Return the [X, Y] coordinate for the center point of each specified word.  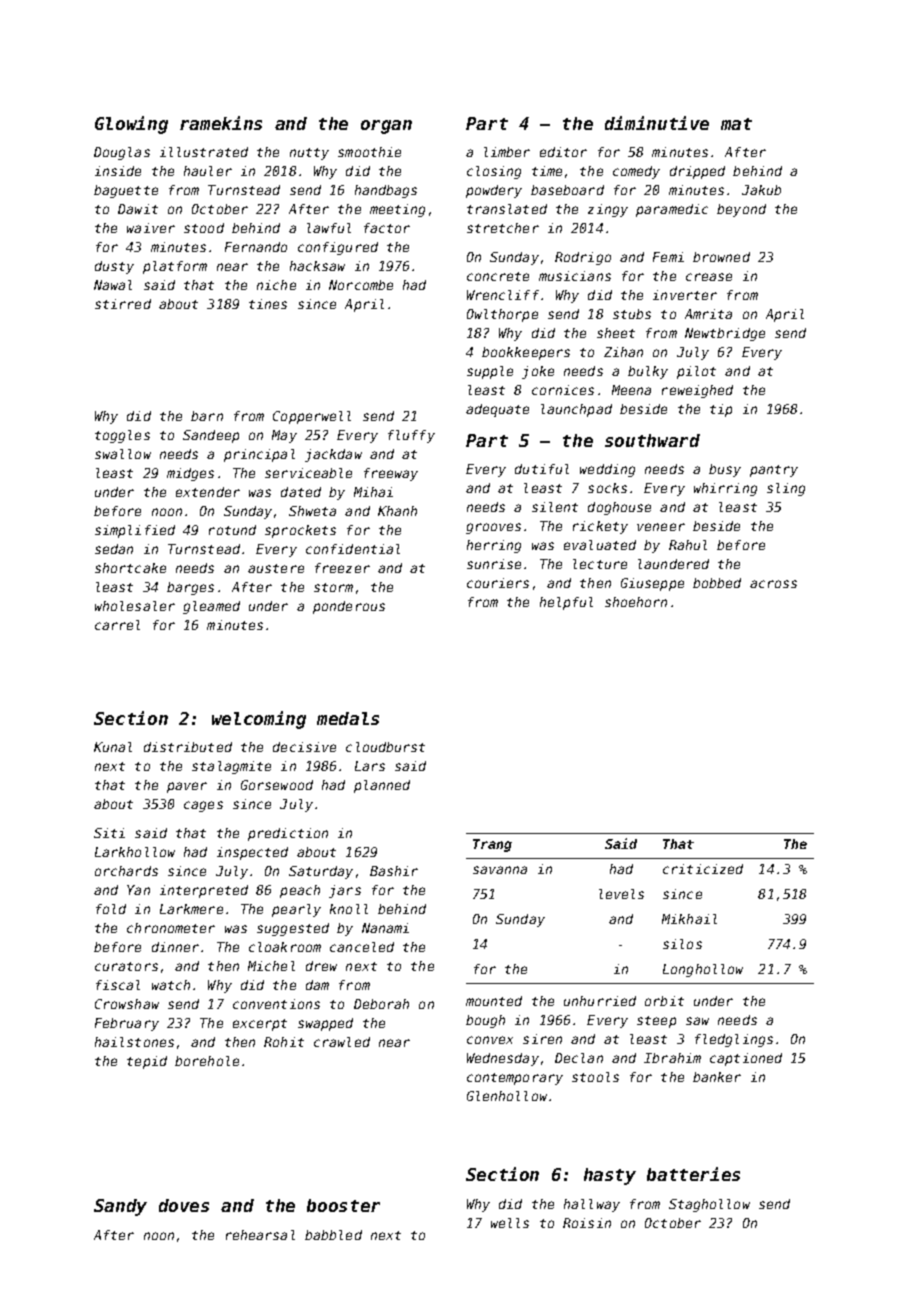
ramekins [221, 123]
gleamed [211, 607]
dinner [175, 947]
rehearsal [260, 1235]
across [773, 584]
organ [386, 127]
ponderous [349, 607]
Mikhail [689, 919]
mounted [494, 1001]
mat [736, 124]
